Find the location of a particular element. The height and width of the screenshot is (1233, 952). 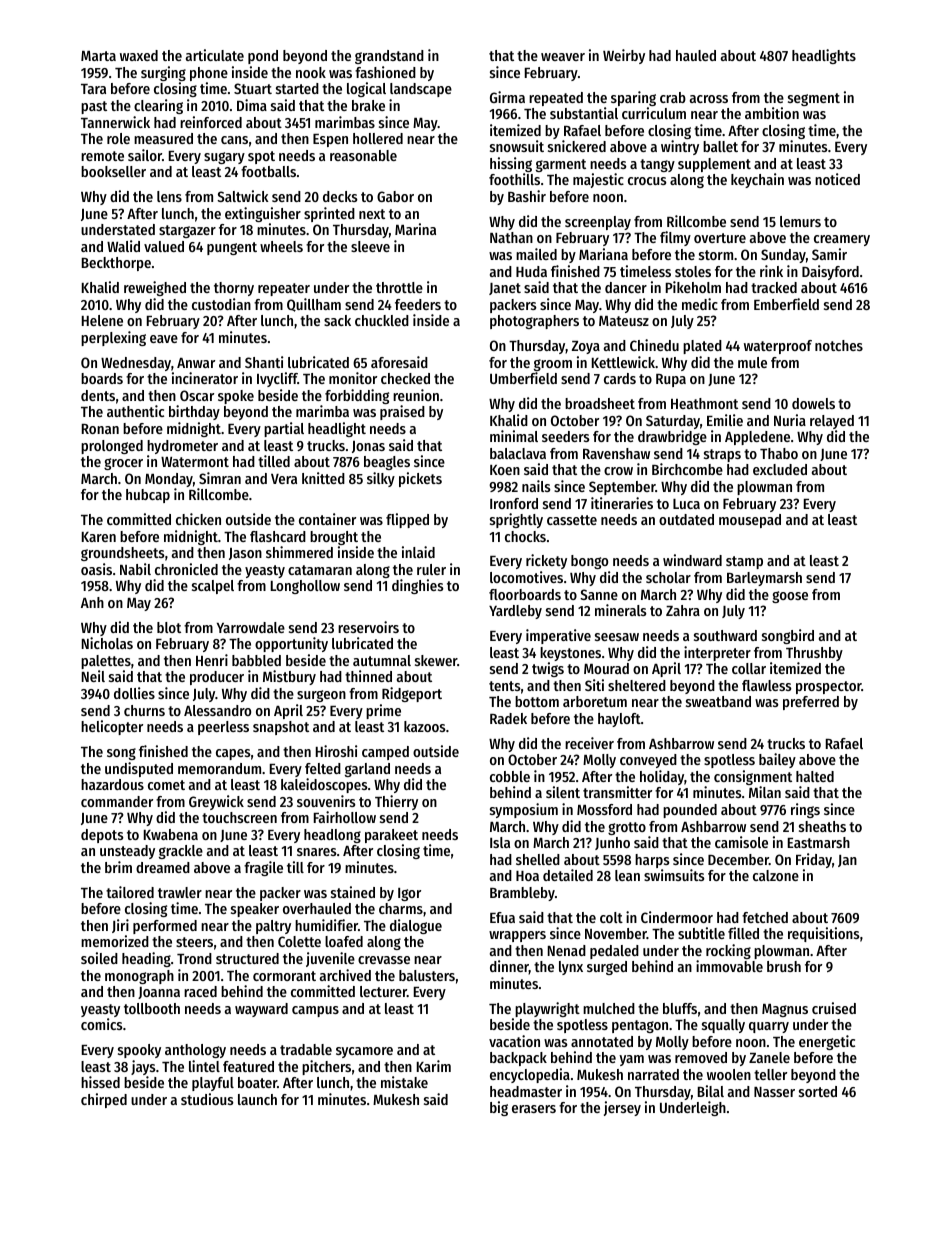

Weirby is located at coordinates (624, 56).
